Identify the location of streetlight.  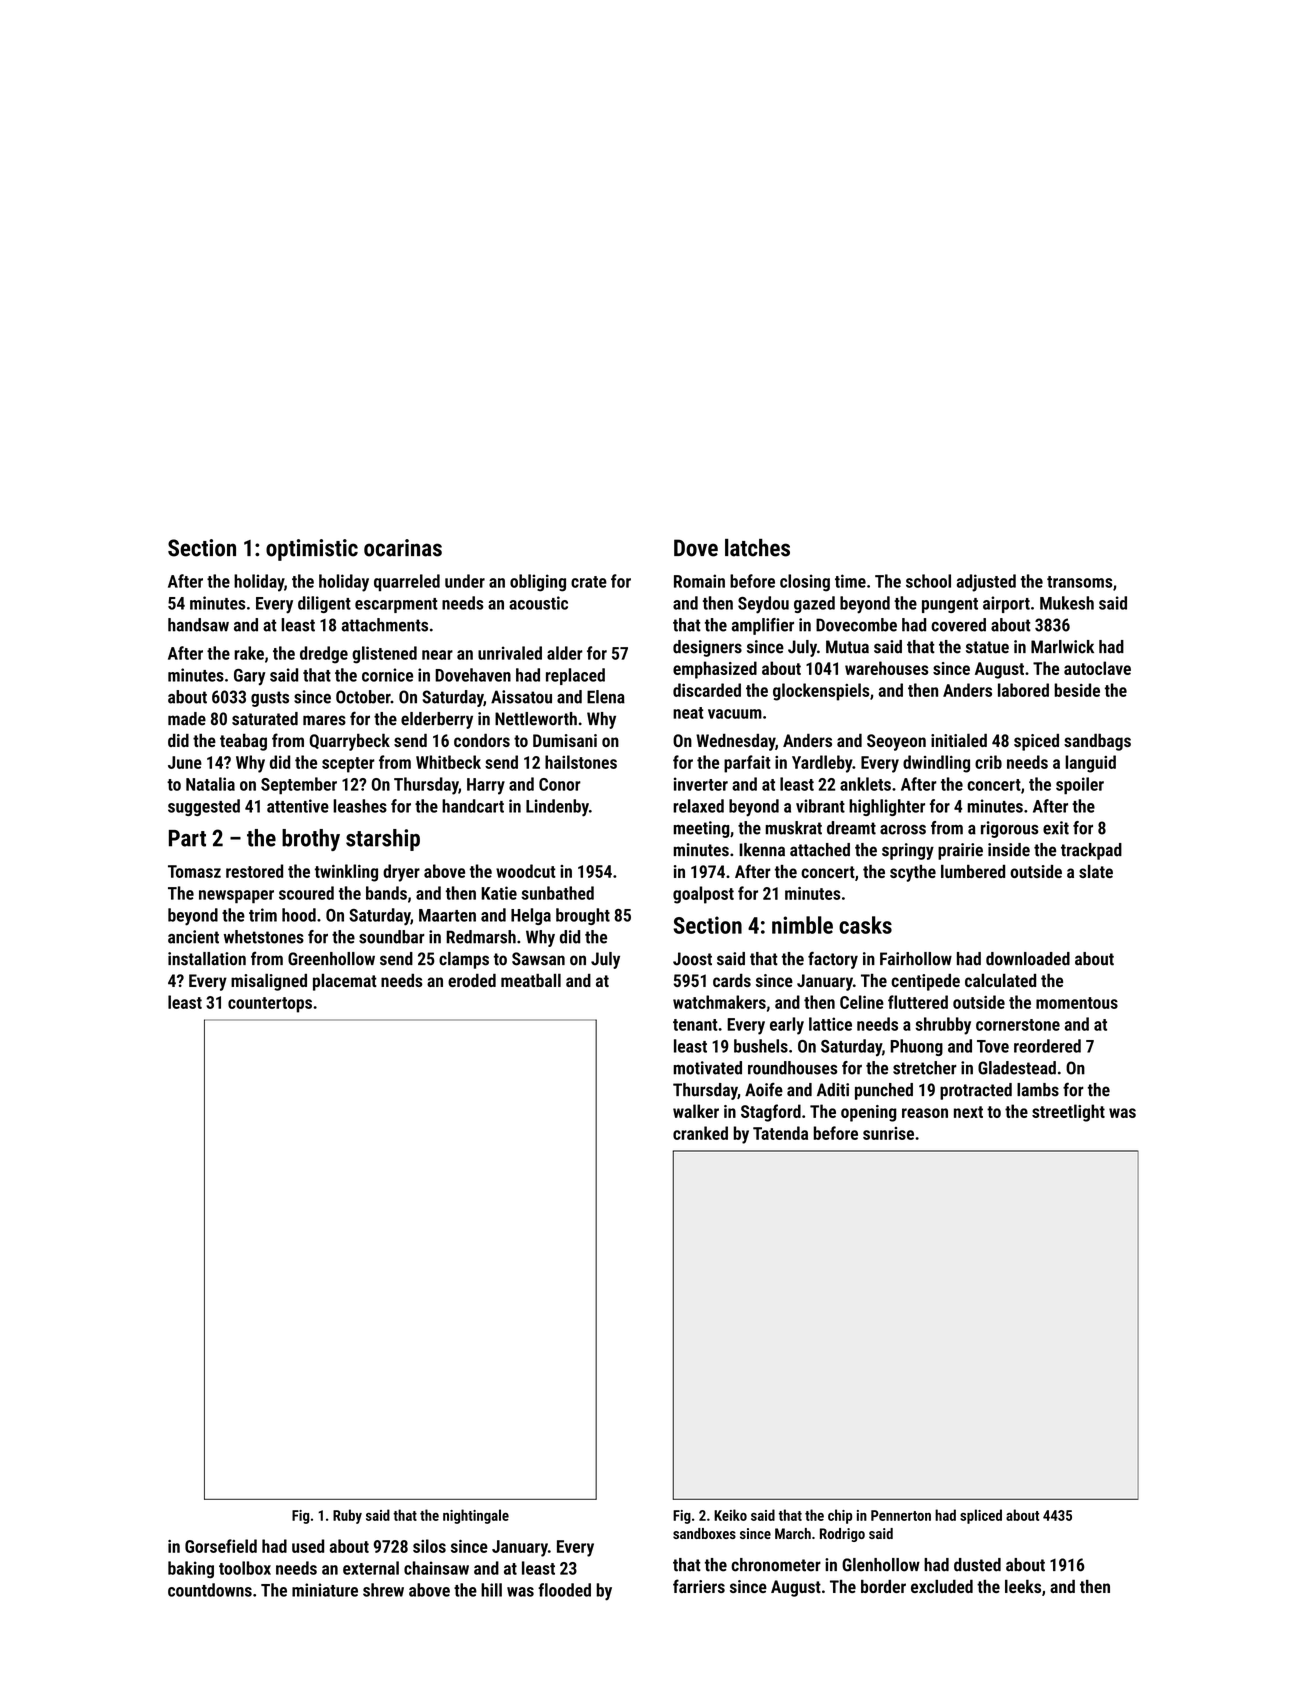
(1068, 1113).
